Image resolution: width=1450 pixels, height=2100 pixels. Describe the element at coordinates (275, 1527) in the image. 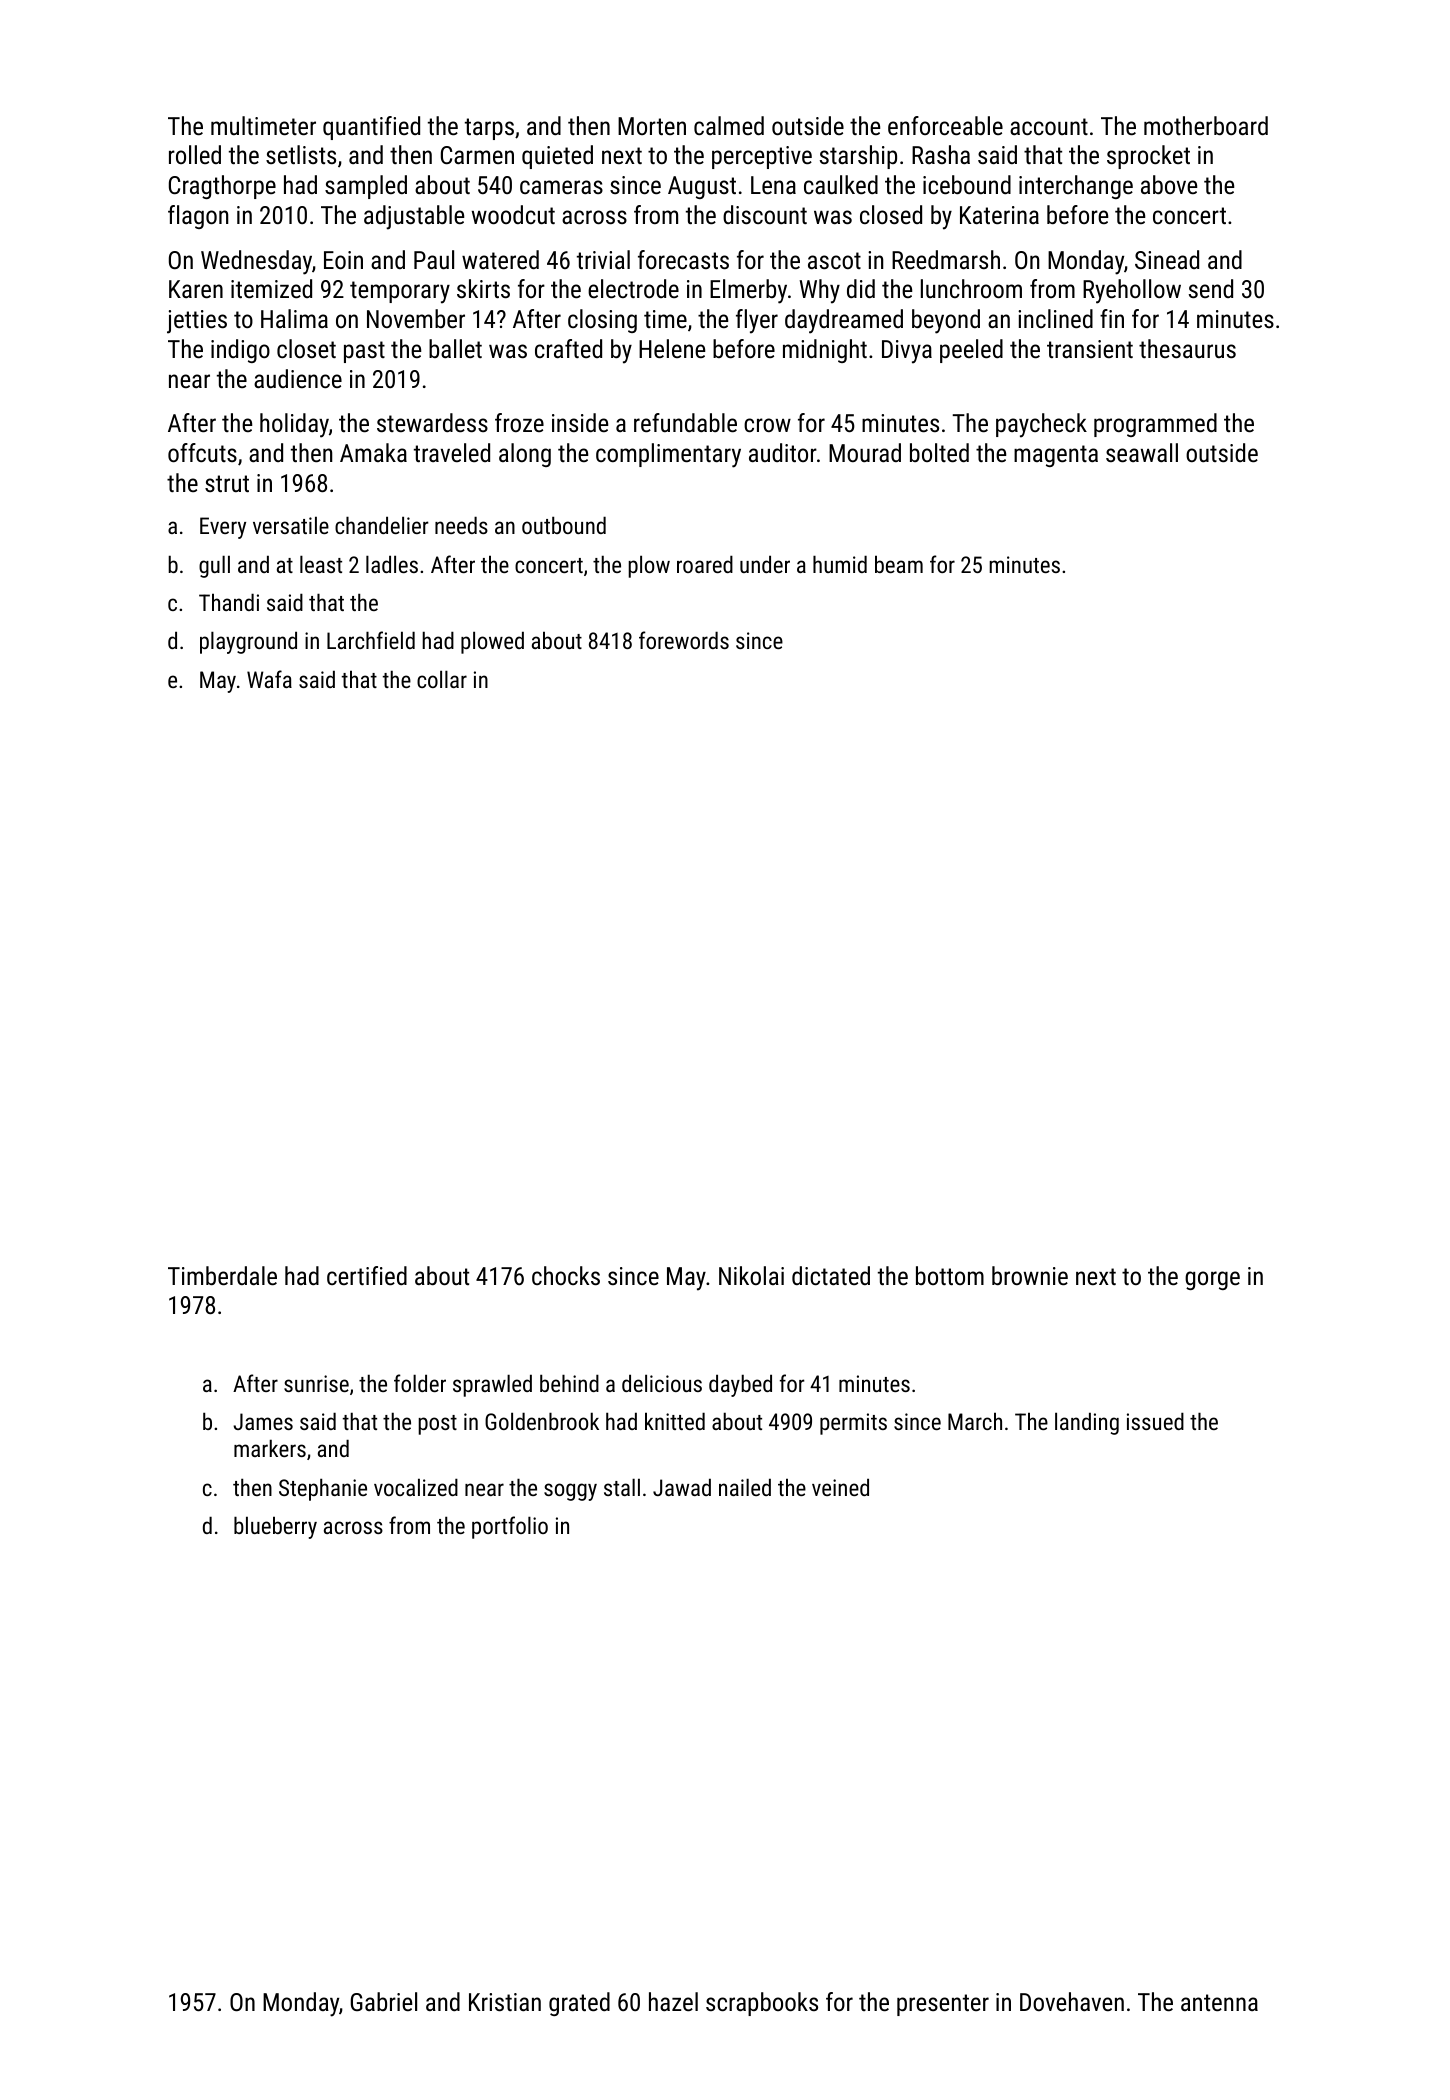

I see `blueberry` at that location.
